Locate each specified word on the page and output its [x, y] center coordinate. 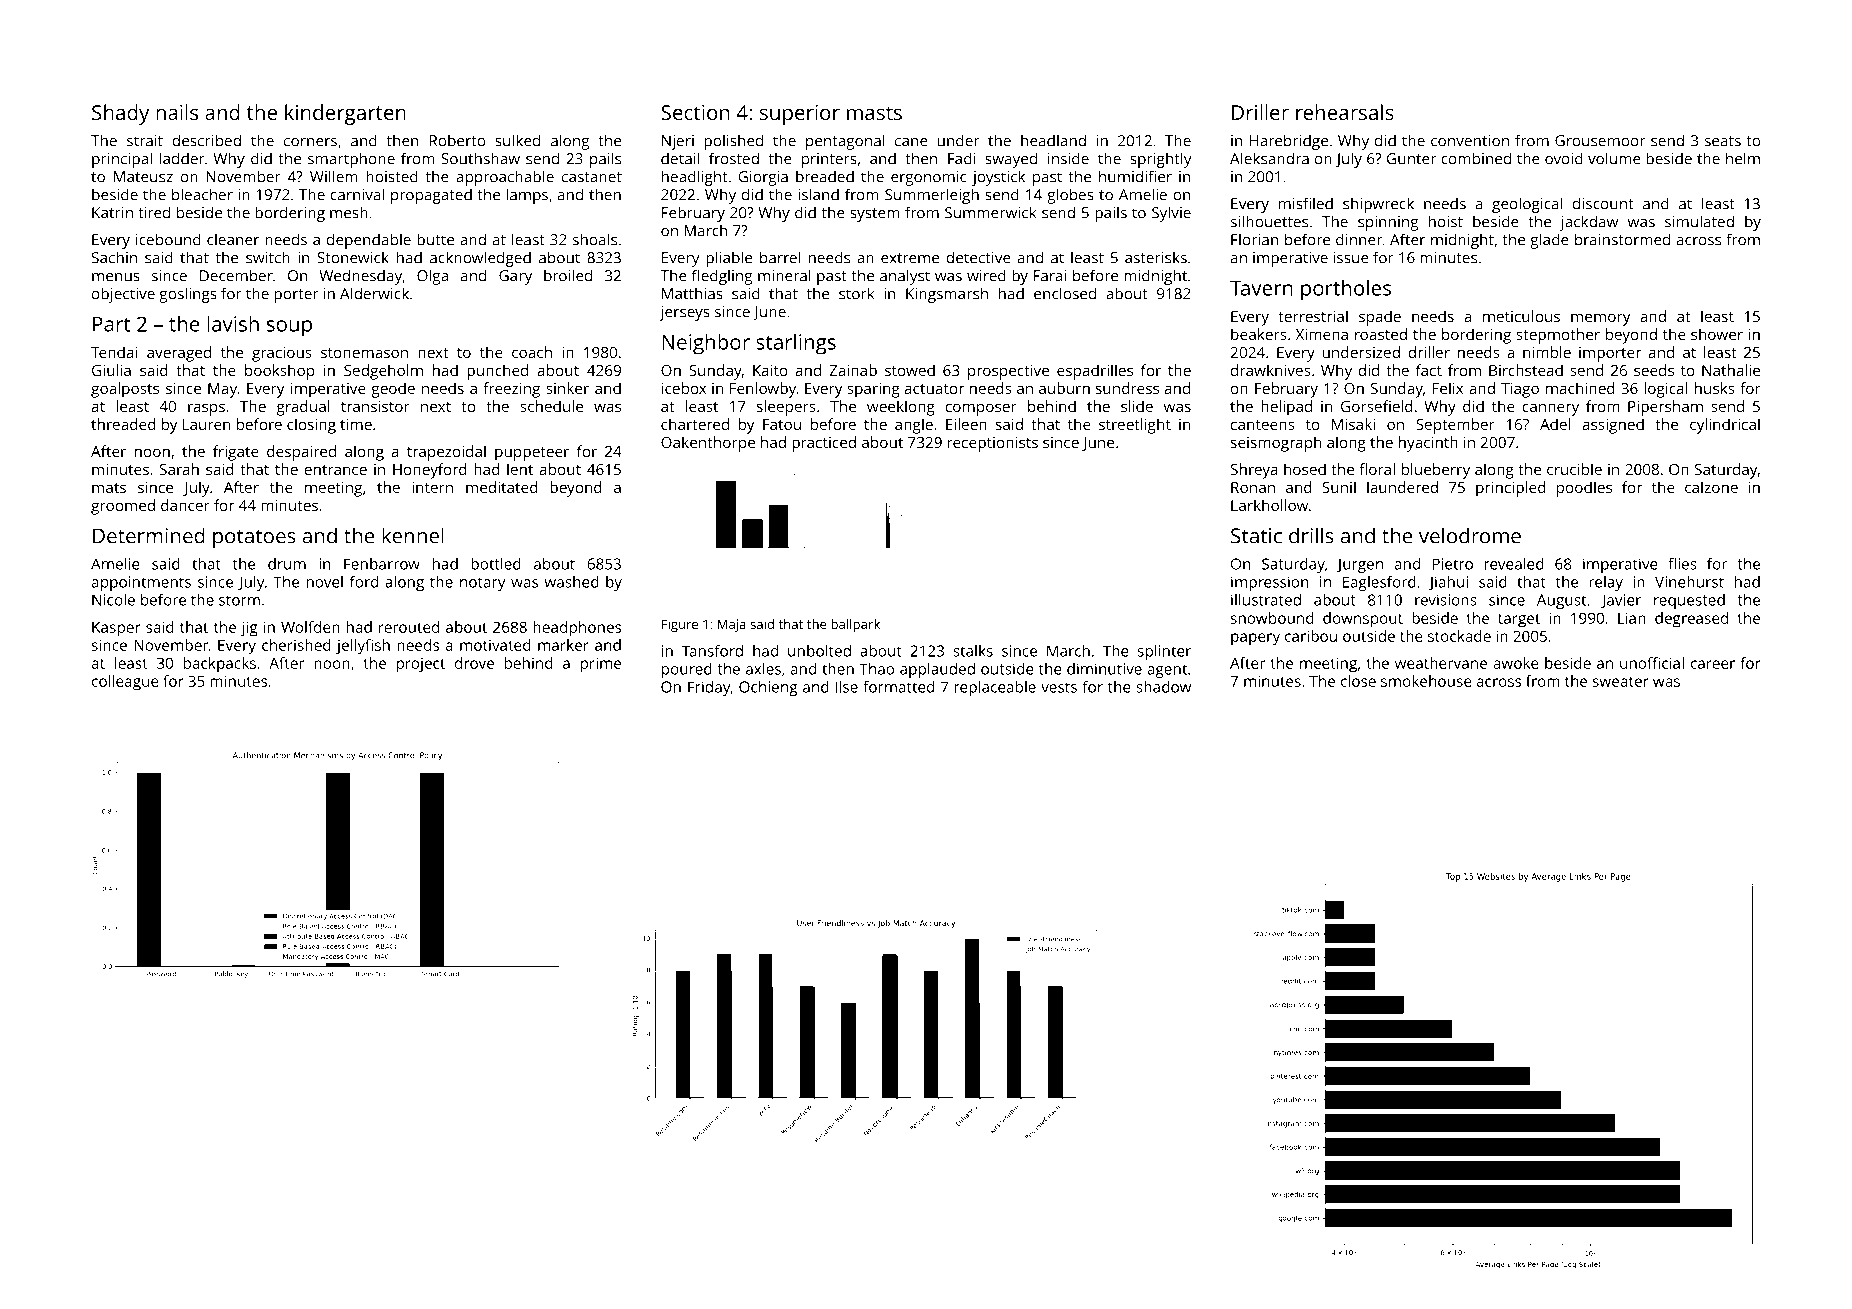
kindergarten [345, 114]
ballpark [855, 625]
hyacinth [1428, 444]
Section [695, 112]
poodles [1584, 489]
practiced [824, 444]
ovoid [1564, 158]
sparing [873, 390]
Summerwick [990, 212]
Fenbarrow [382, 564]
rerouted [409, 627]
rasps [206, 409]
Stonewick [353, 257]
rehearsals [1345, 112]
